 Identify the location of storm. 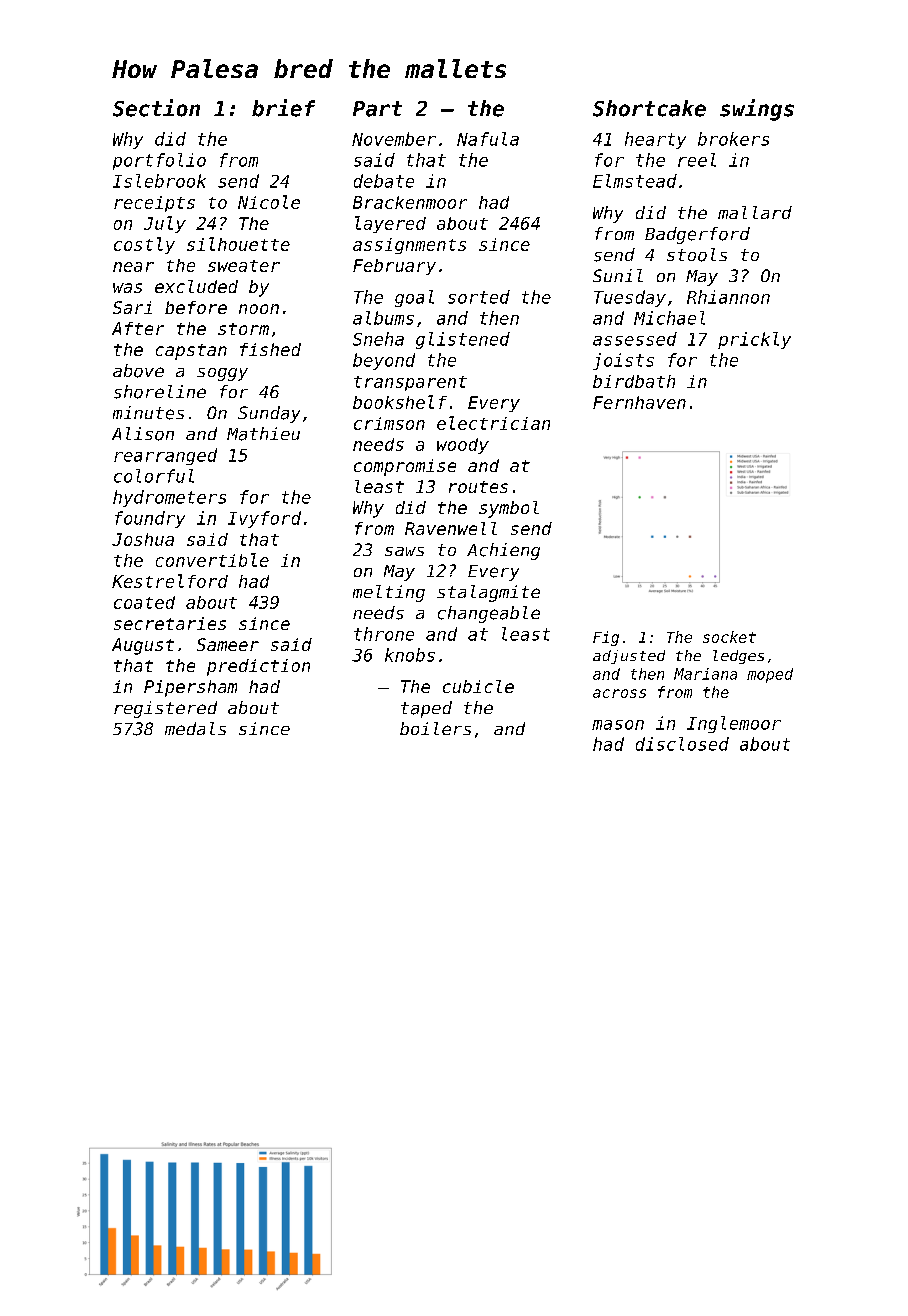
(243, 329).
